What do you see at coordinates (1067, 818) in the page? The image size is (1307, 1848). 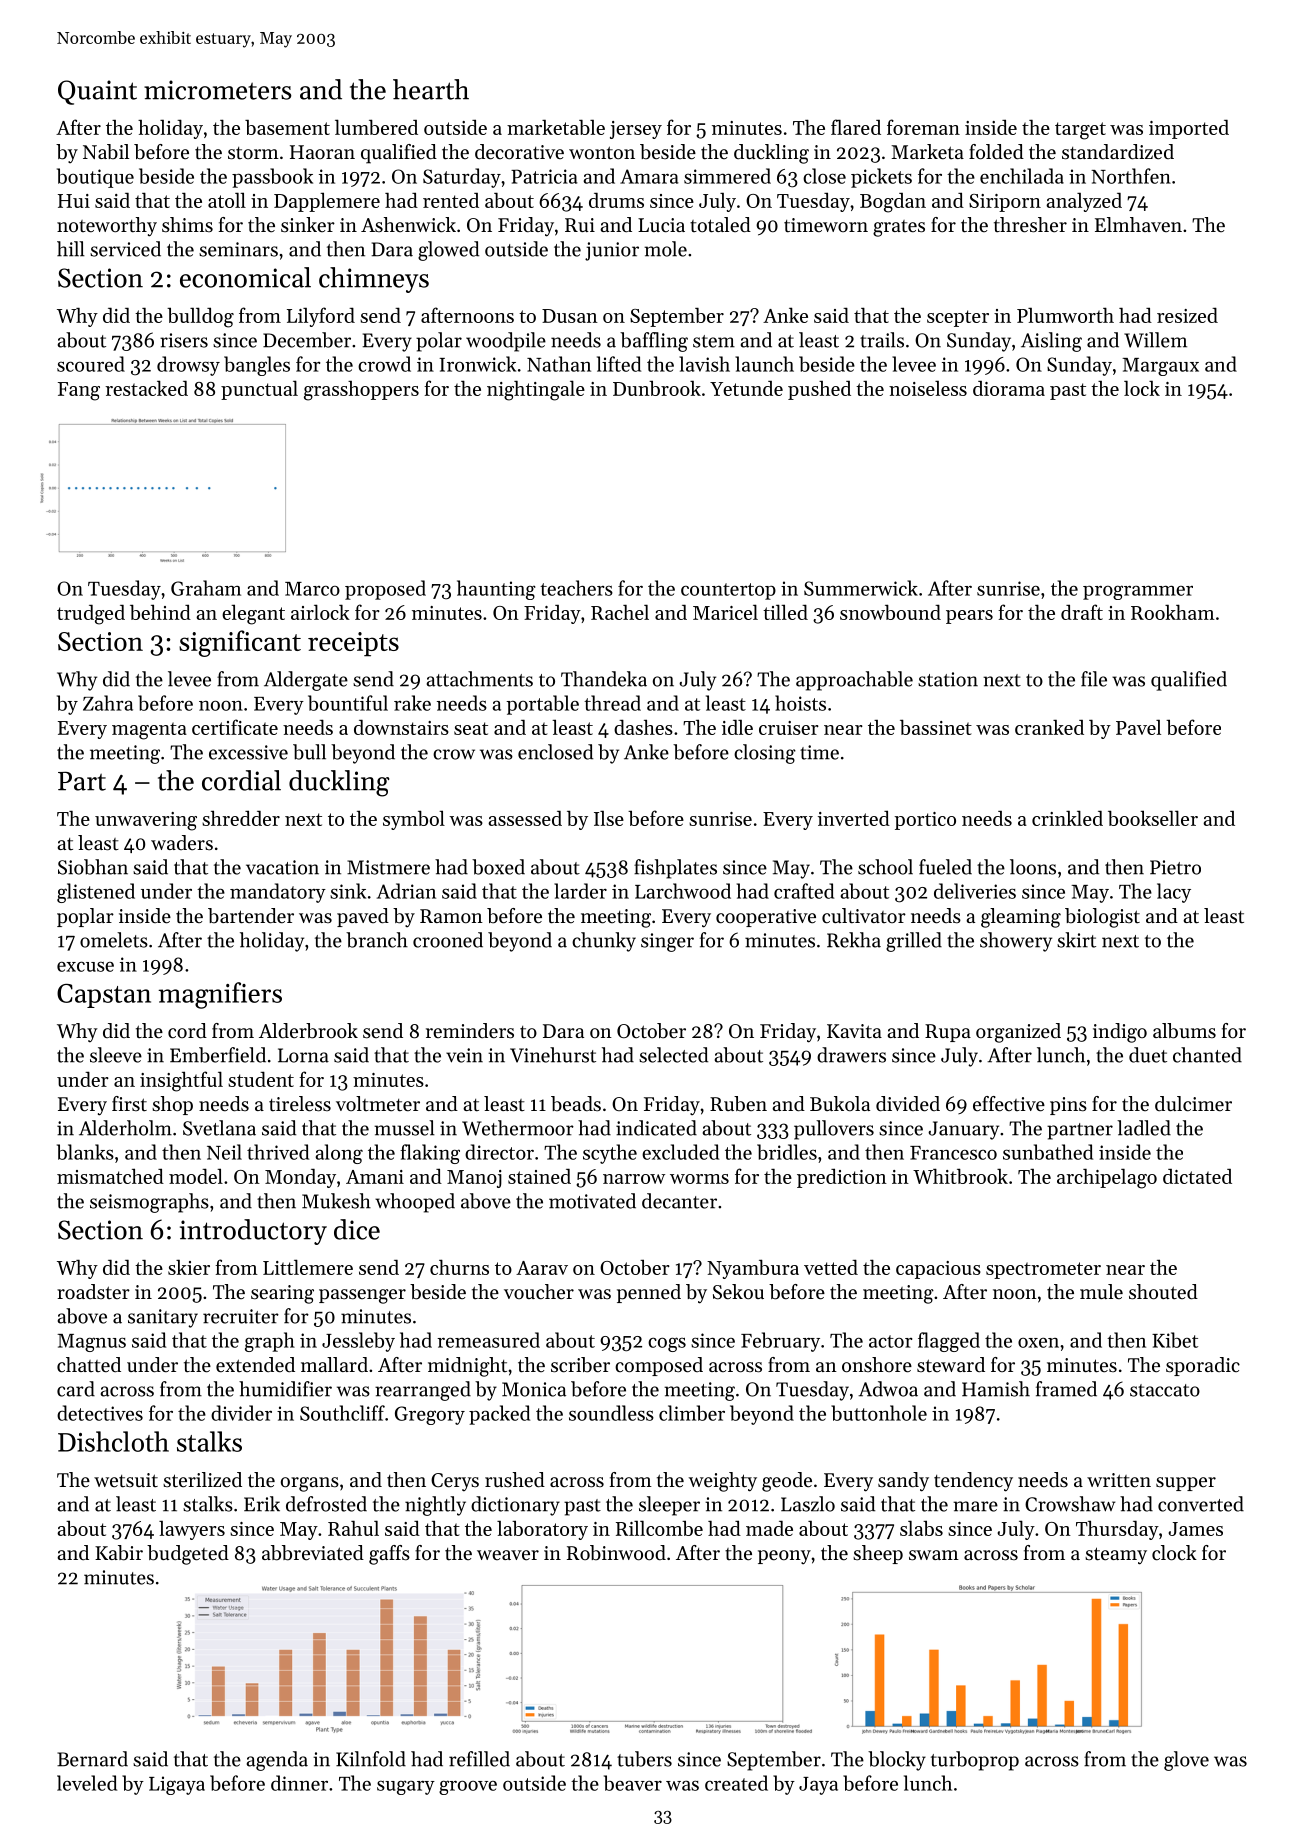 I see `crinkled` at bounding box center [1067, 818].
